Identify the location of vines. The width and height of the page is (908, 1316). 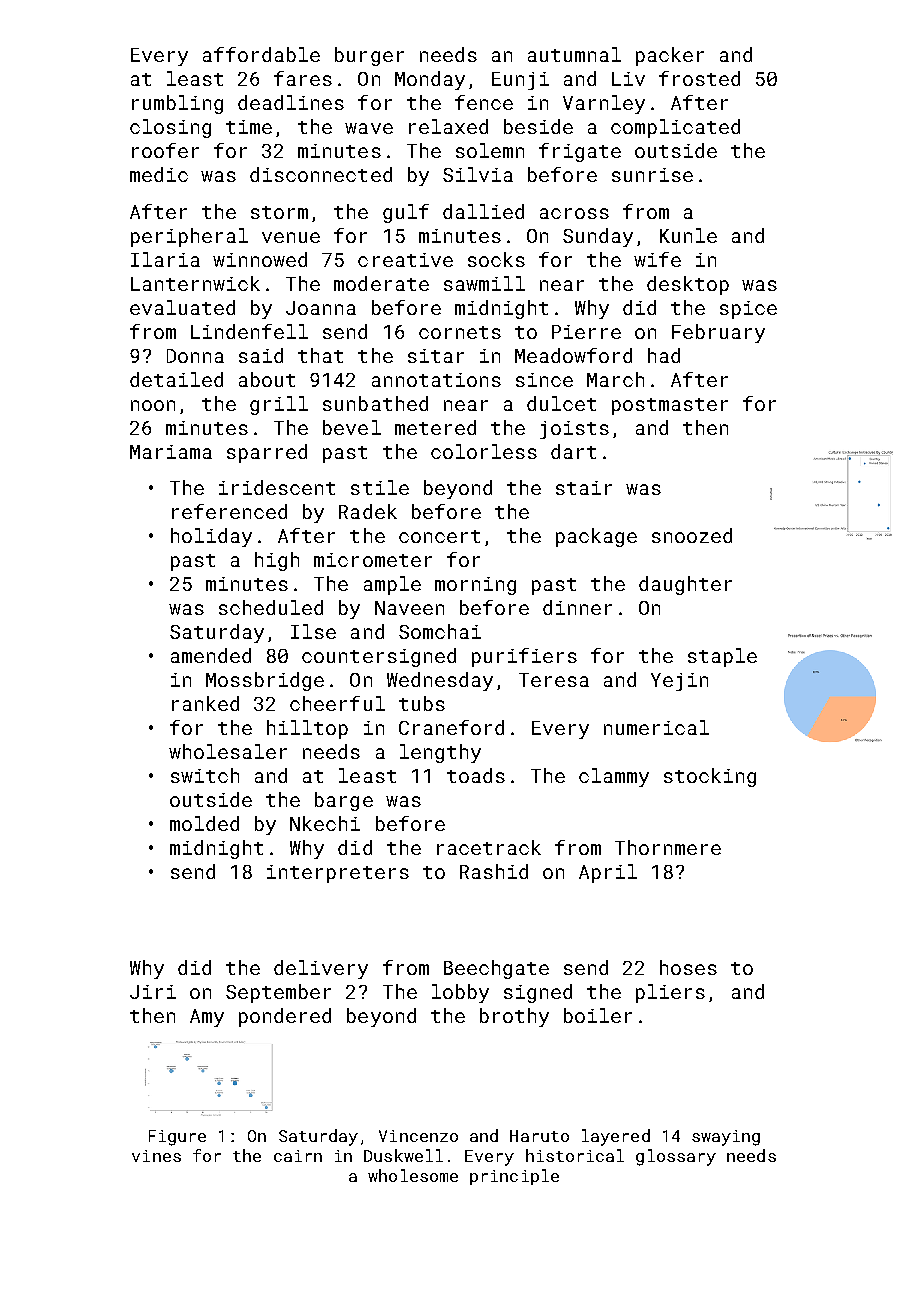
(156, 1156).
